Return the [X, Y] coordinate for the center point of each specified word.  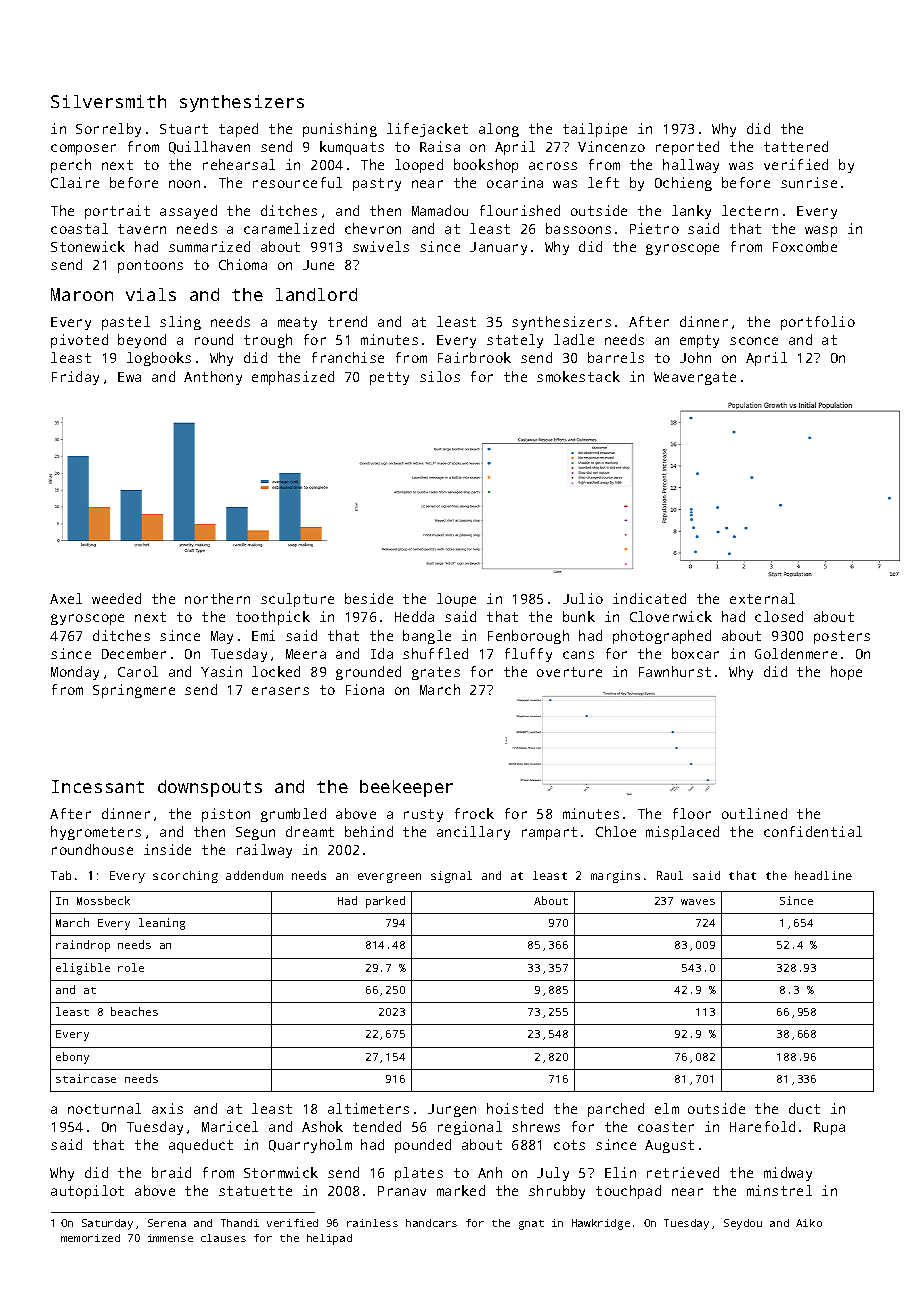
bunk [579, 616]
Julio [583, 598]
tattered [796, 146]
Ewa [129, 377]
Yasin [221, 671]
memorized [90, 1238]
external [762, 598]
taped [238, 130]
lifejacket [427, 130]
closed [779, 616]
